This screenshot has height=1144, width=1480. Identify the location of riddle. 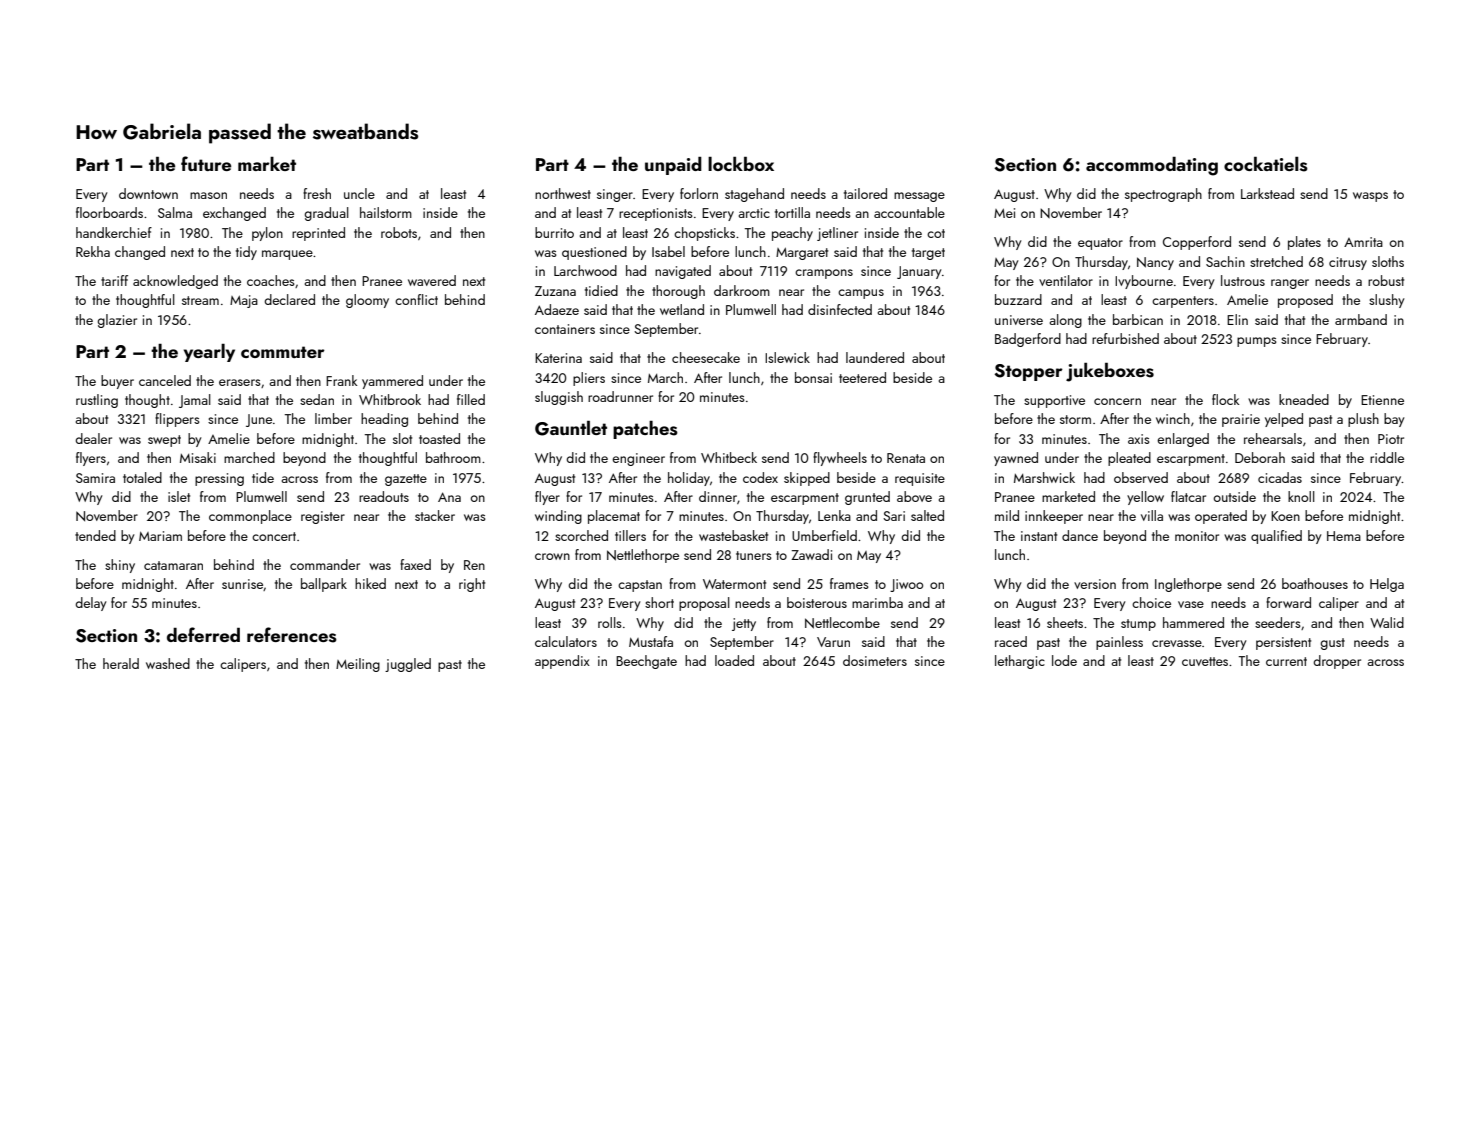
(1387, 457).
